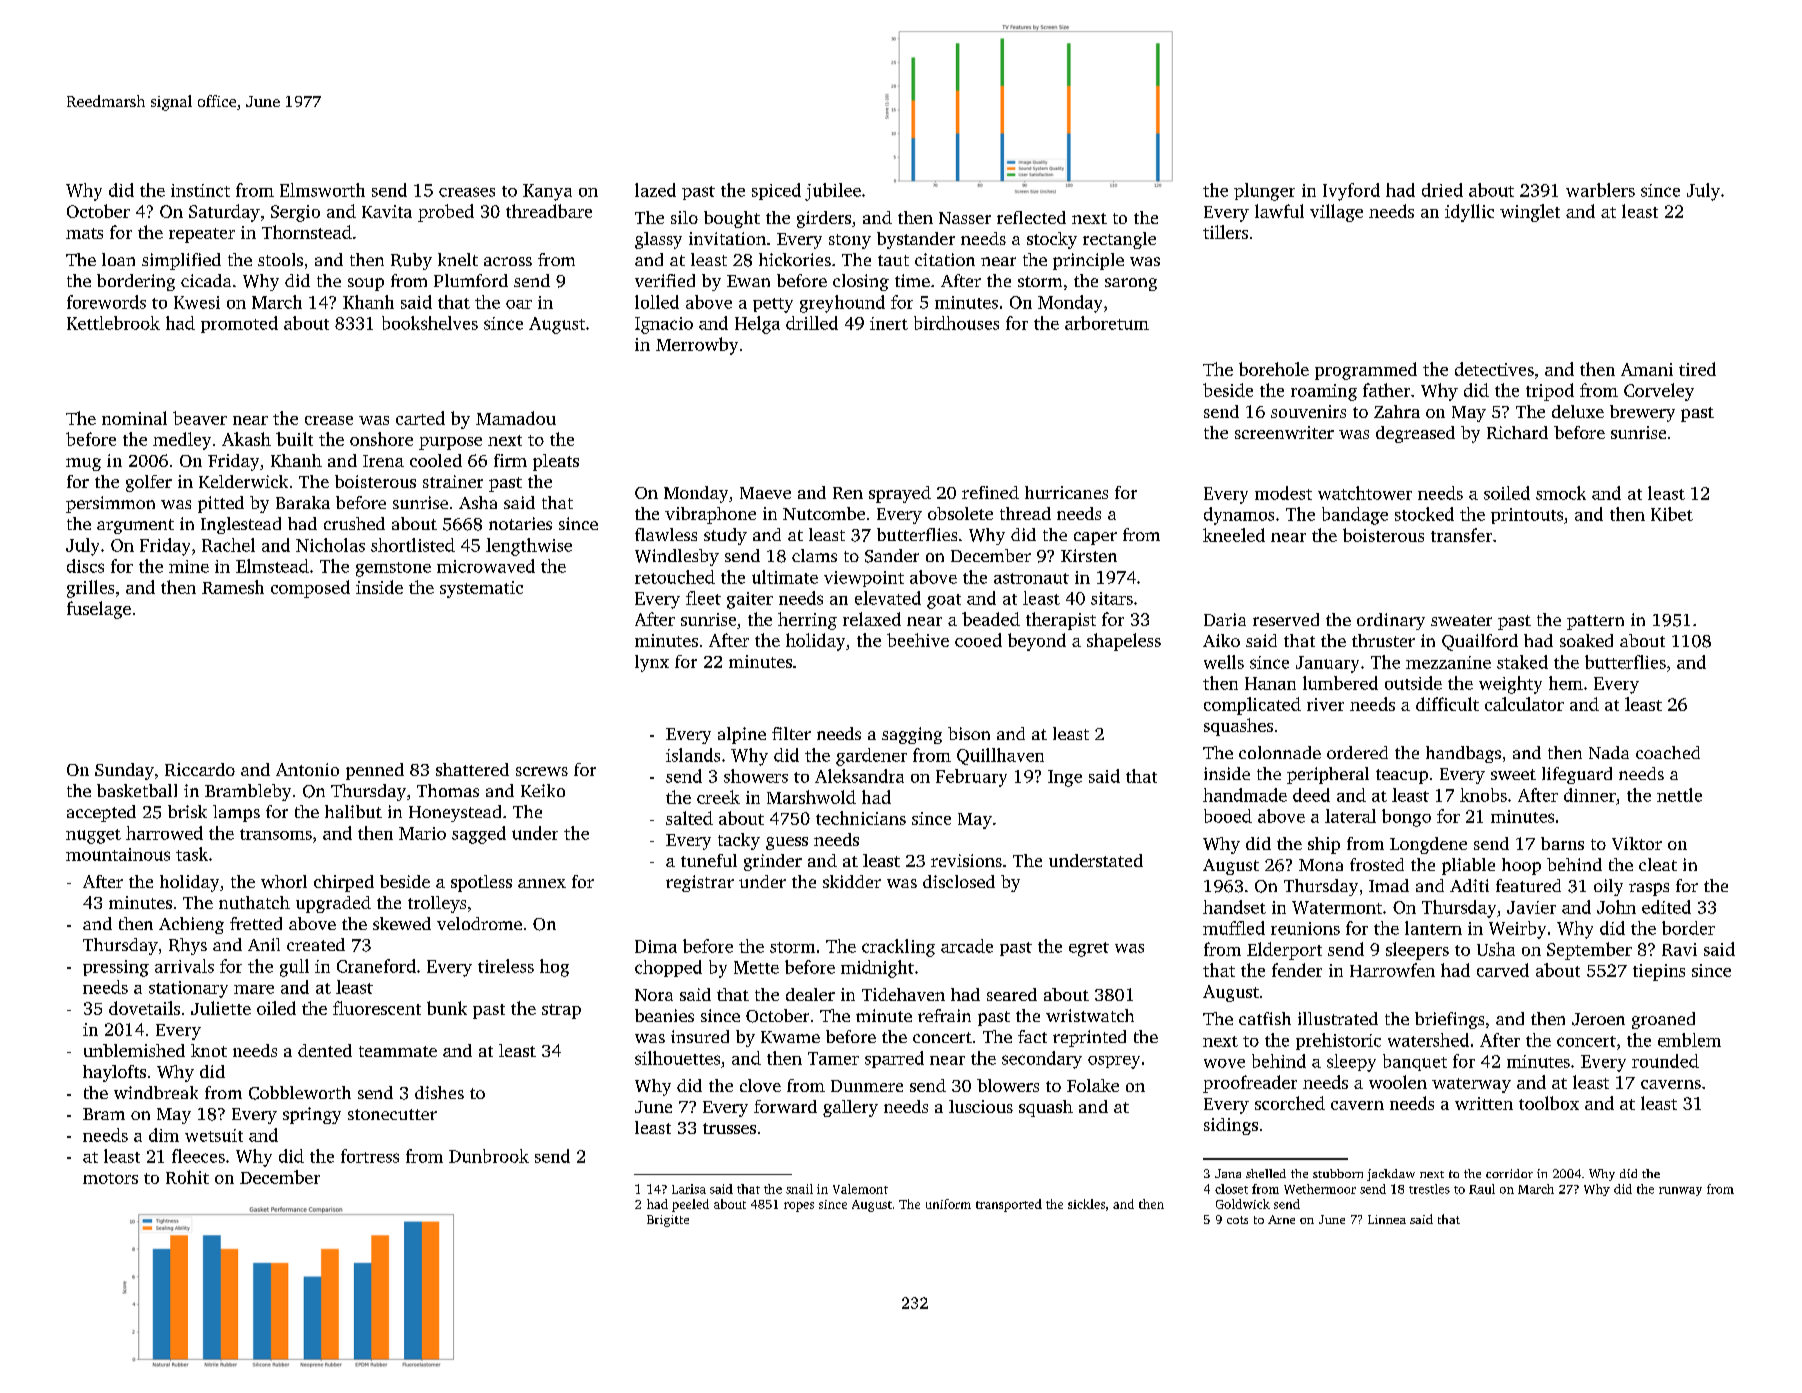  I want to click on snail, so click(799, 1189).
